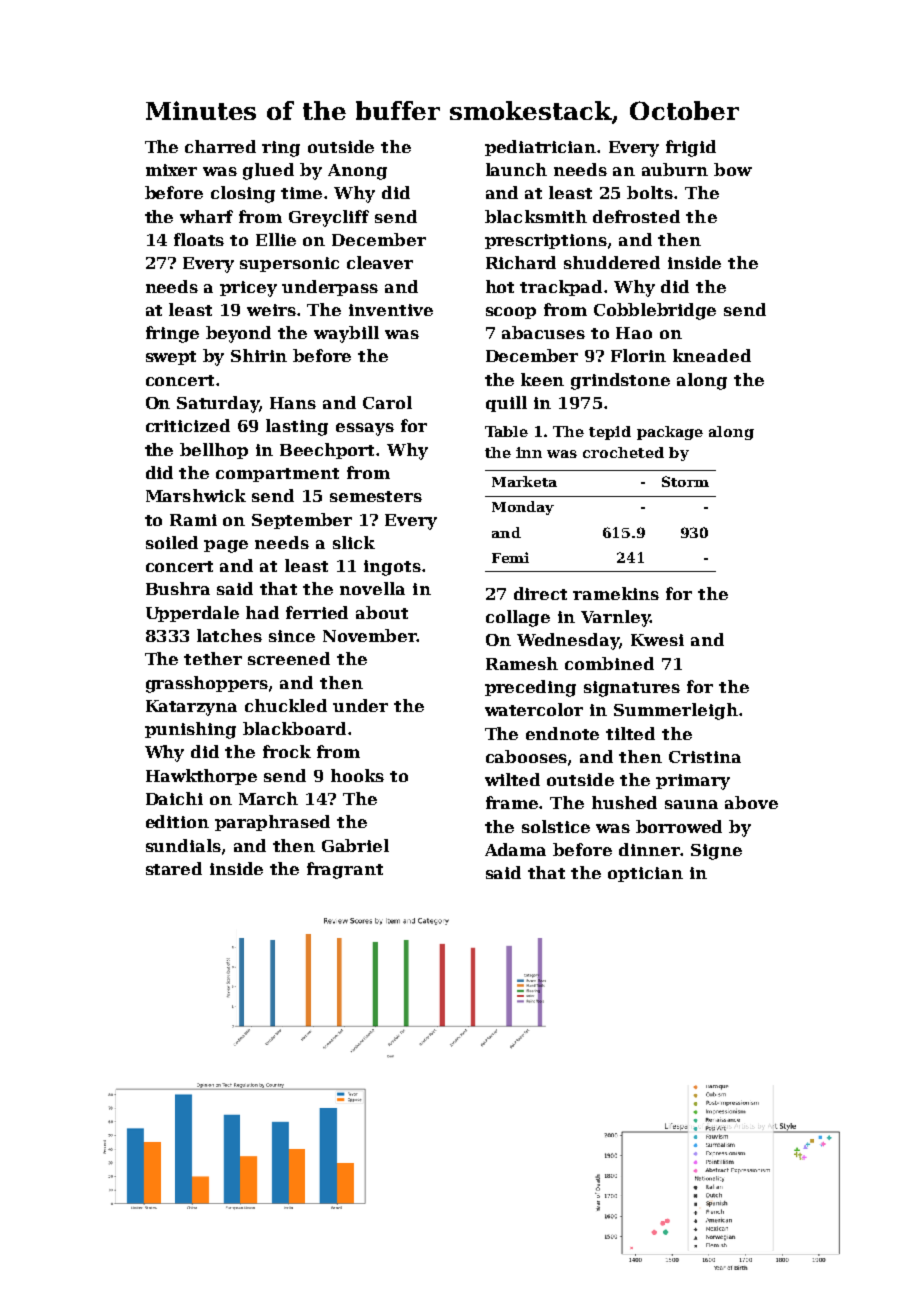 The image size is (924, 1311). Describe the element at coordinates (516, 169) in the screenshot. I see `launch` at that location.
